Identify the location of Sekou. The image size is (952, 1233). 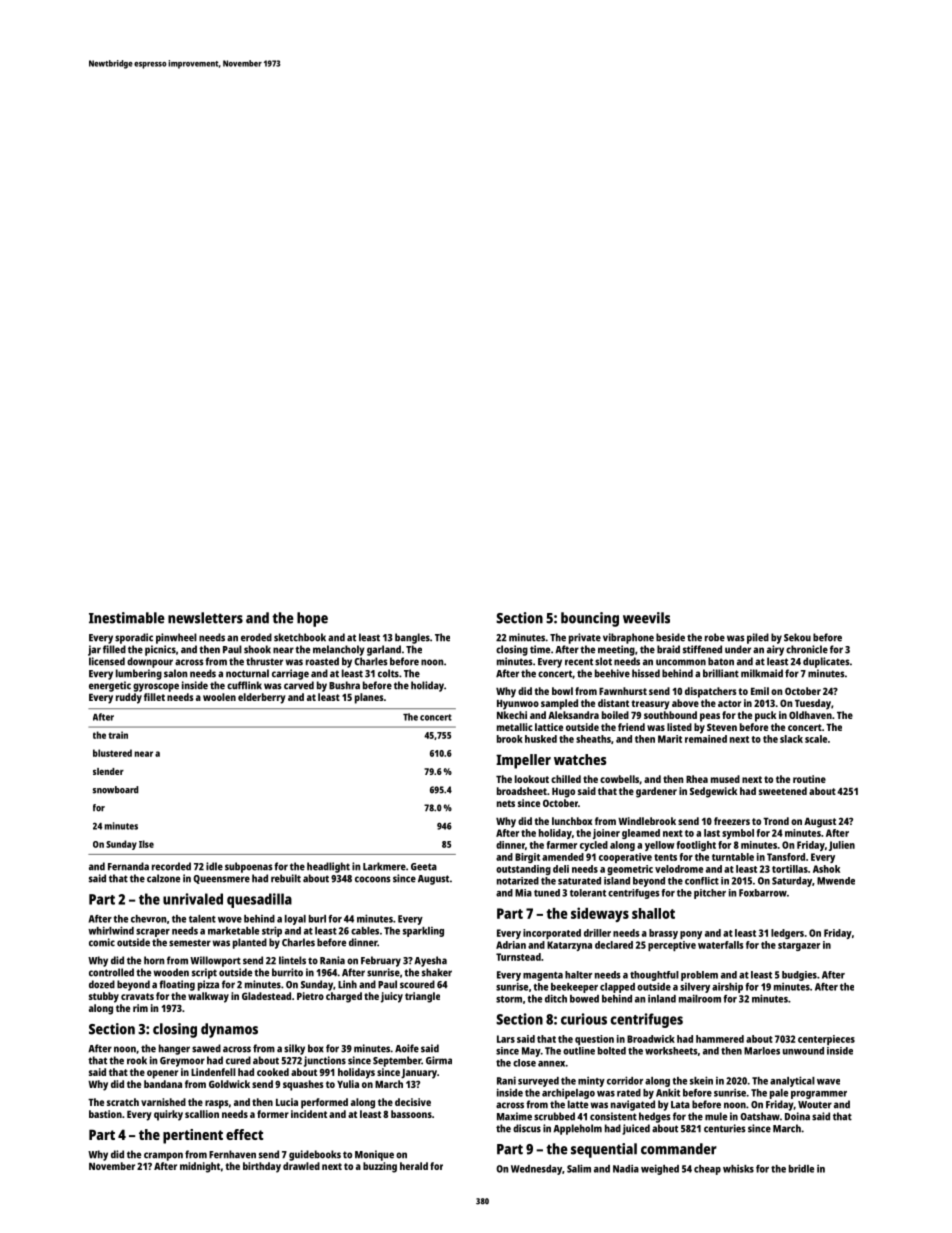
(797, 637).
